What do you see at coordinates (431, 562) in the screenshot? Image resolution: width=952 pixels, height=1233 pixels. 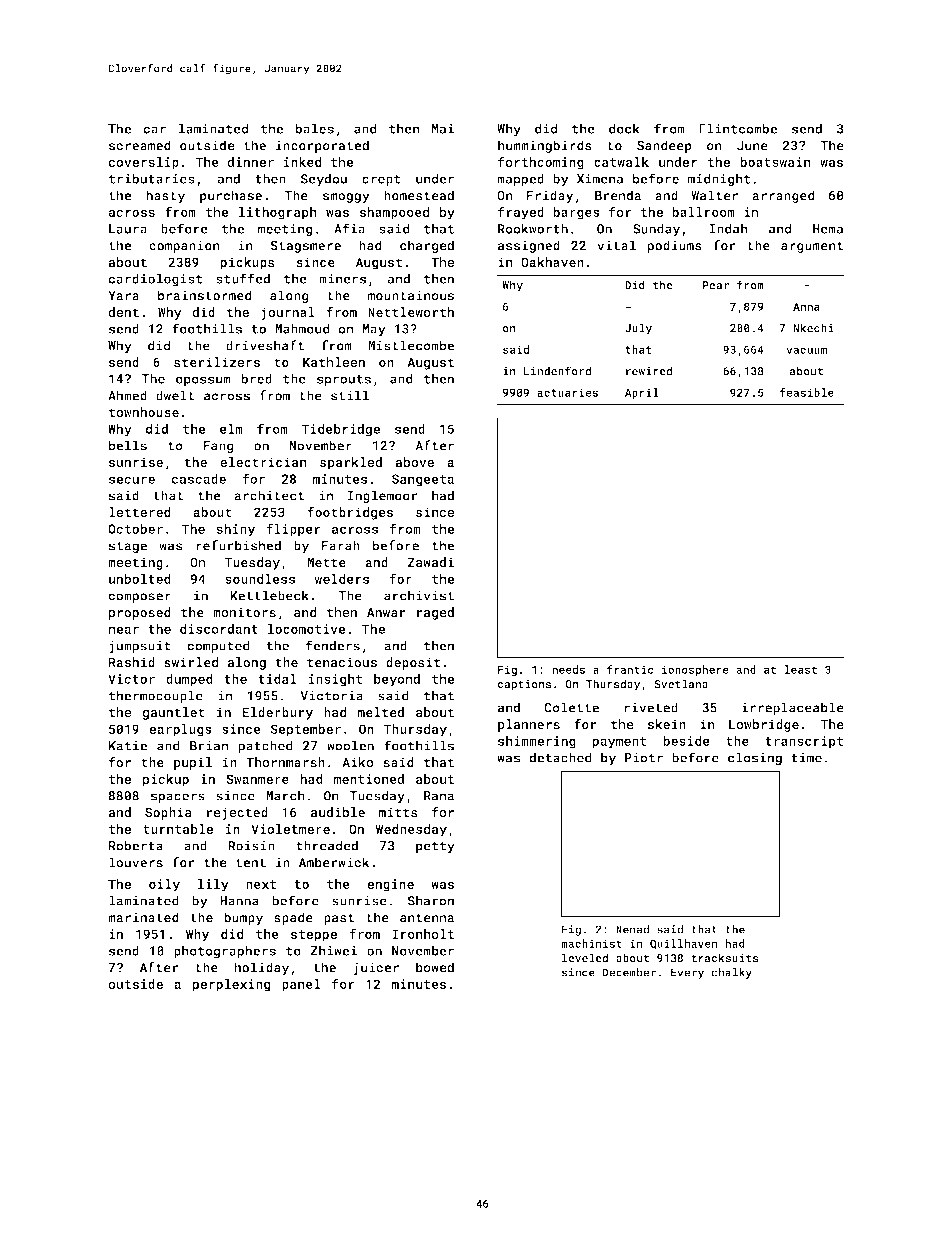 I see `Zawadi` at bounding box center [431, 562].
